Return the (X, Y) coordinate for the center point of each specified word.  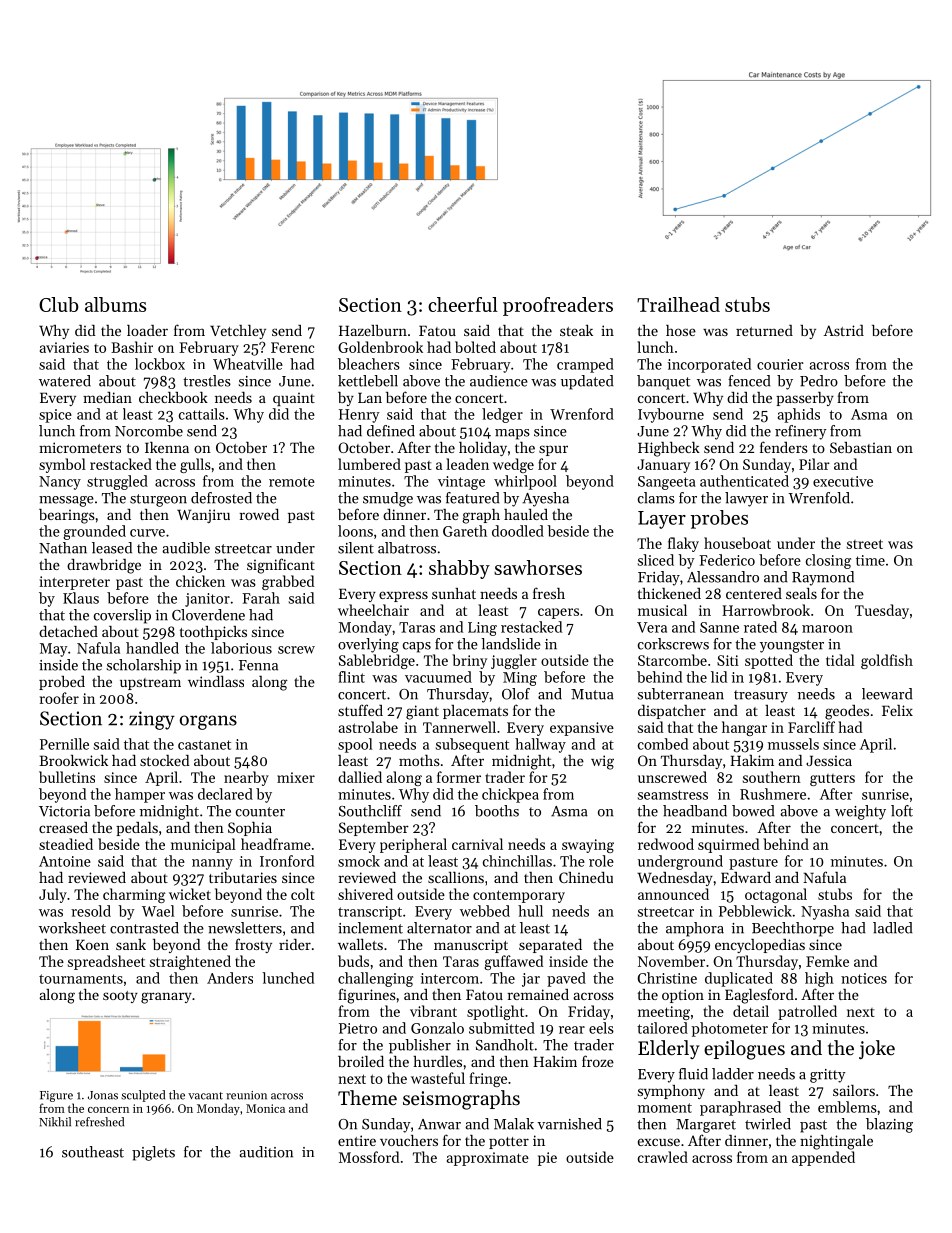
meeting (664, 1013)
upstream (150, 684)
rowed (259, 514)
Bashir (132, 347)
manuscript (471, 946)
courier (780, 364)
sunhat (454, 593)
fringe (488, 1079)
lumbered (369, 464)
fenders (784, 447)
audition (266, 1152)
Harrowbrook (766, 610)
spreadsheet (106, 962)
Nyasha (825, 912)
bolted (475, 347)
